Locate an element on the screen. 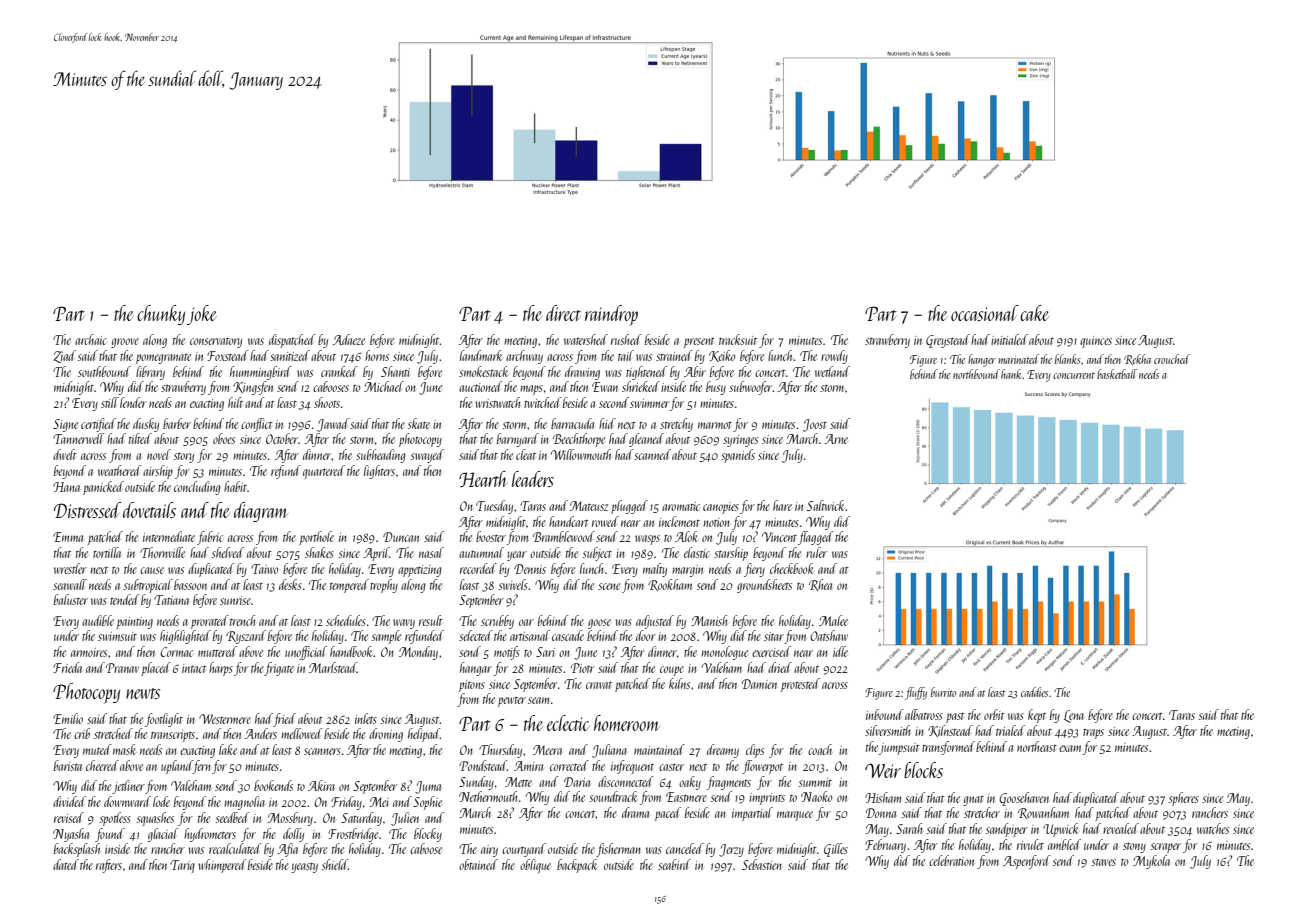 The height and width of the screenshot is (924, 1308). Adaeze is located at coordinates (349, 339).
